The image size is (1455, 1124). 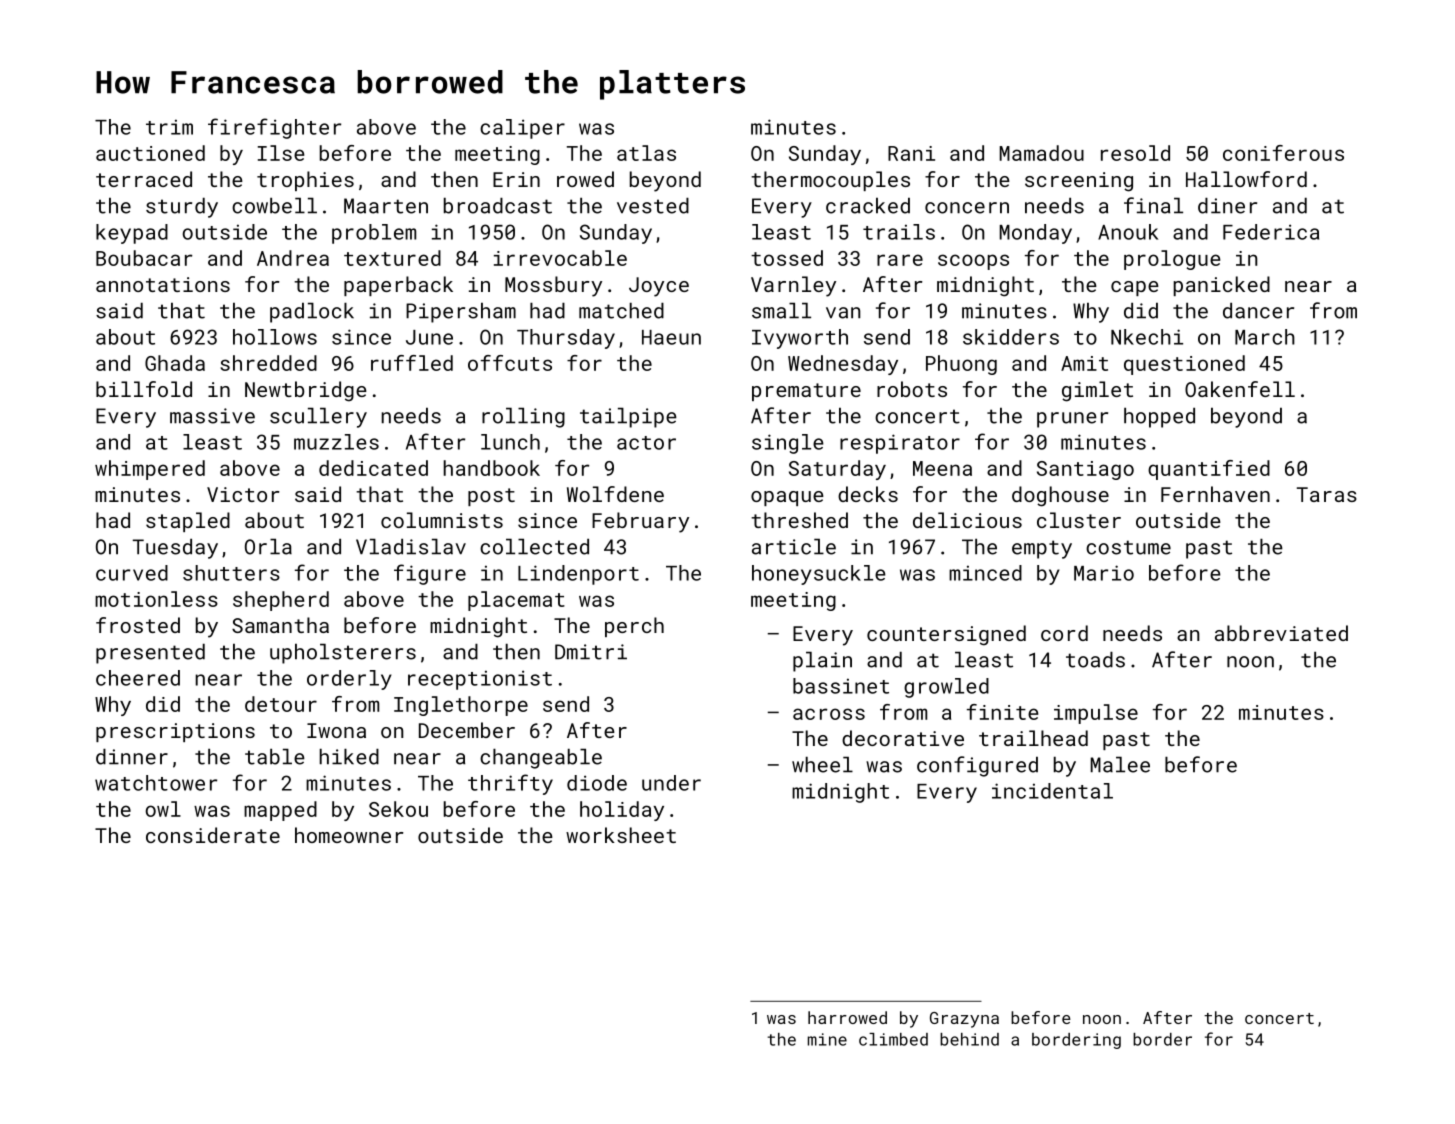 What do you see at coordinates (275, 757) in the screenshot?
I see `table` at bounding box center [275, 757].
